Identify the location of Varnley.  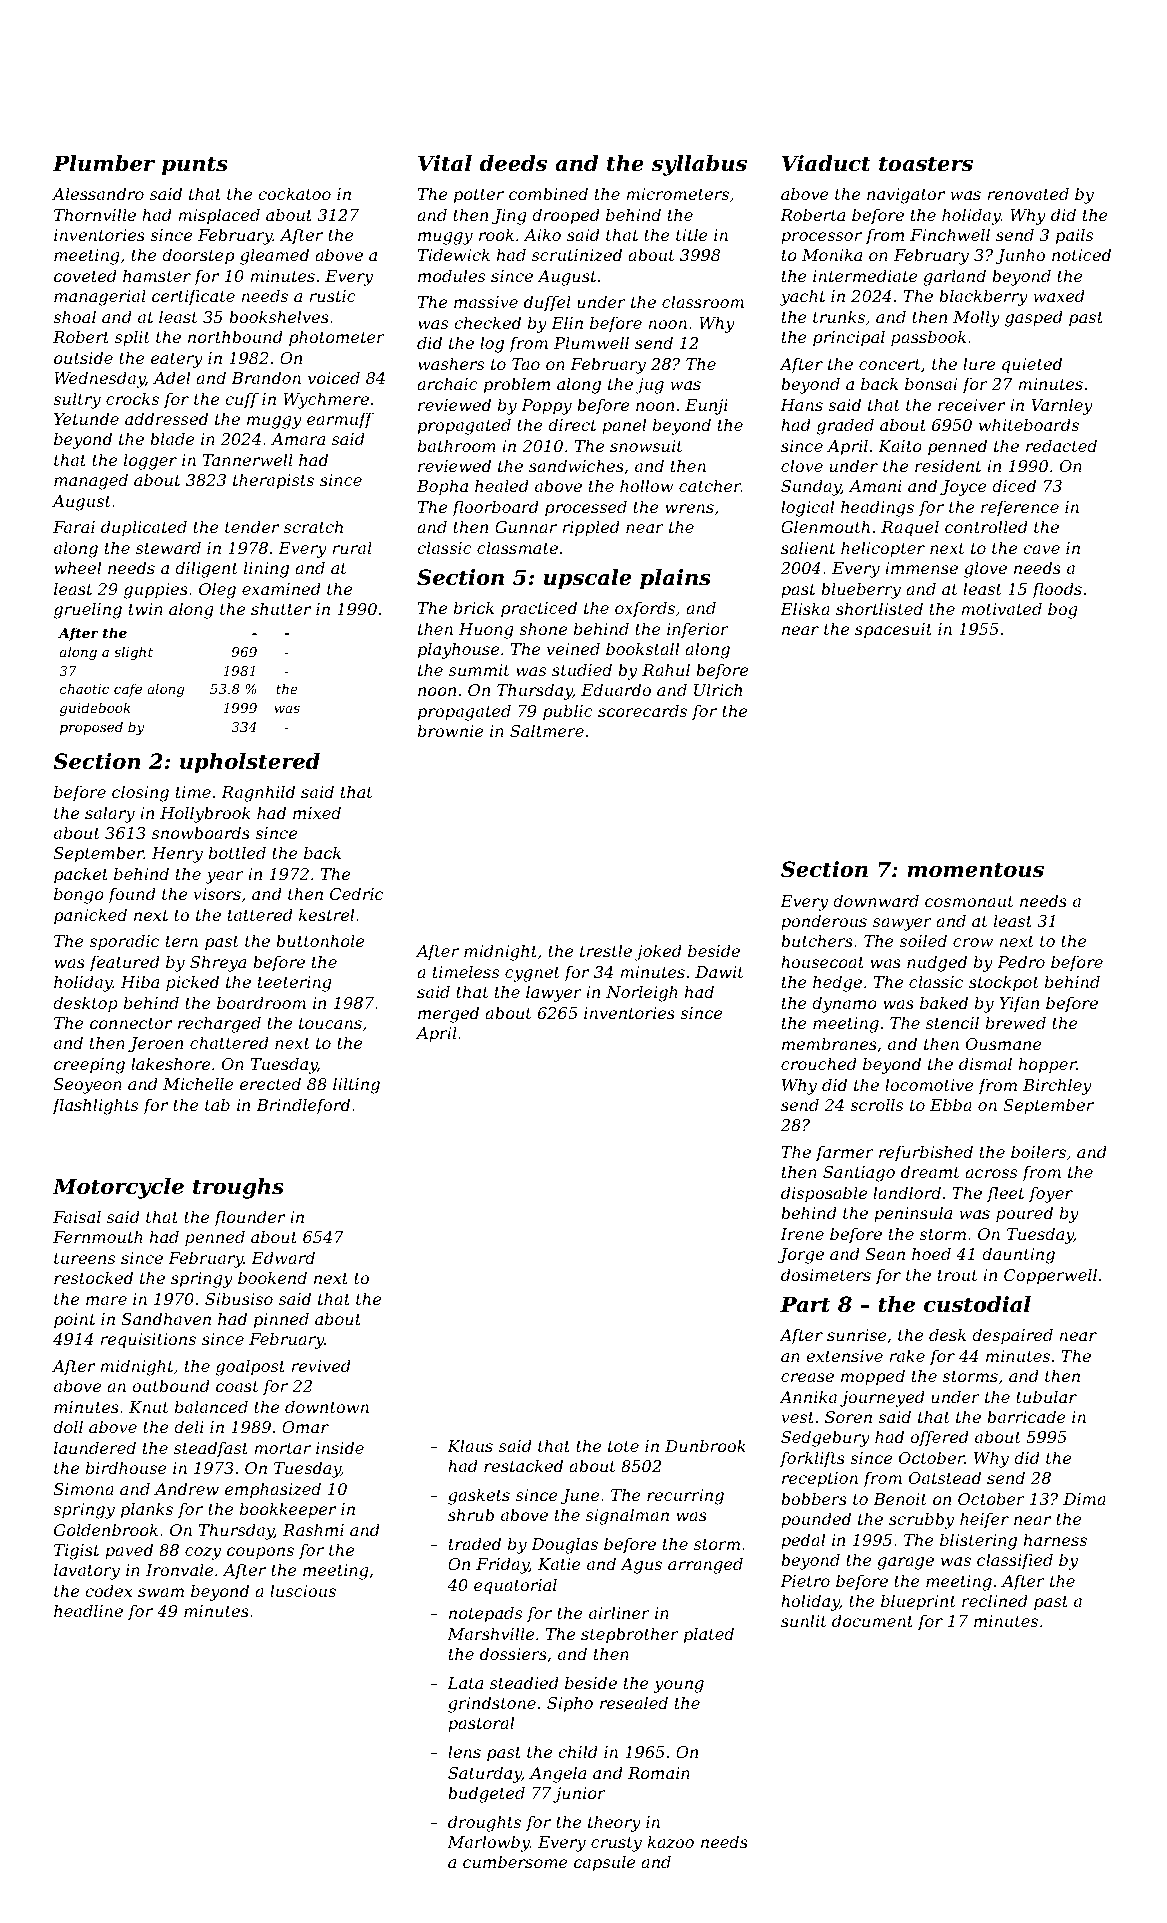
(1062, 406).
